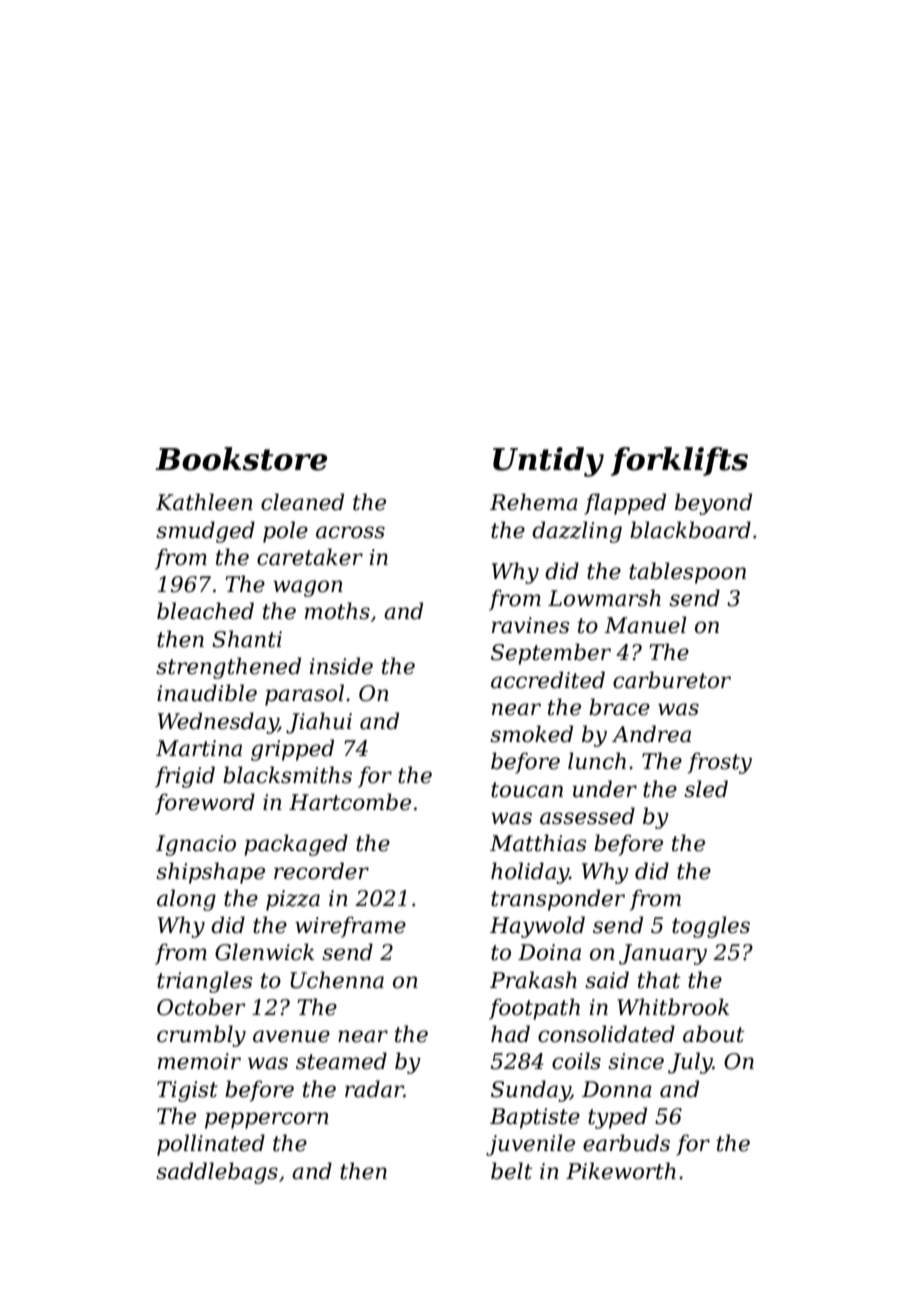 Image resolution: width=924 pixels, height=1311 pixels. What do you see at coordinates (621, 1171) in the image?
I see `Pikeworth` at bounding box center [621, 1171].
